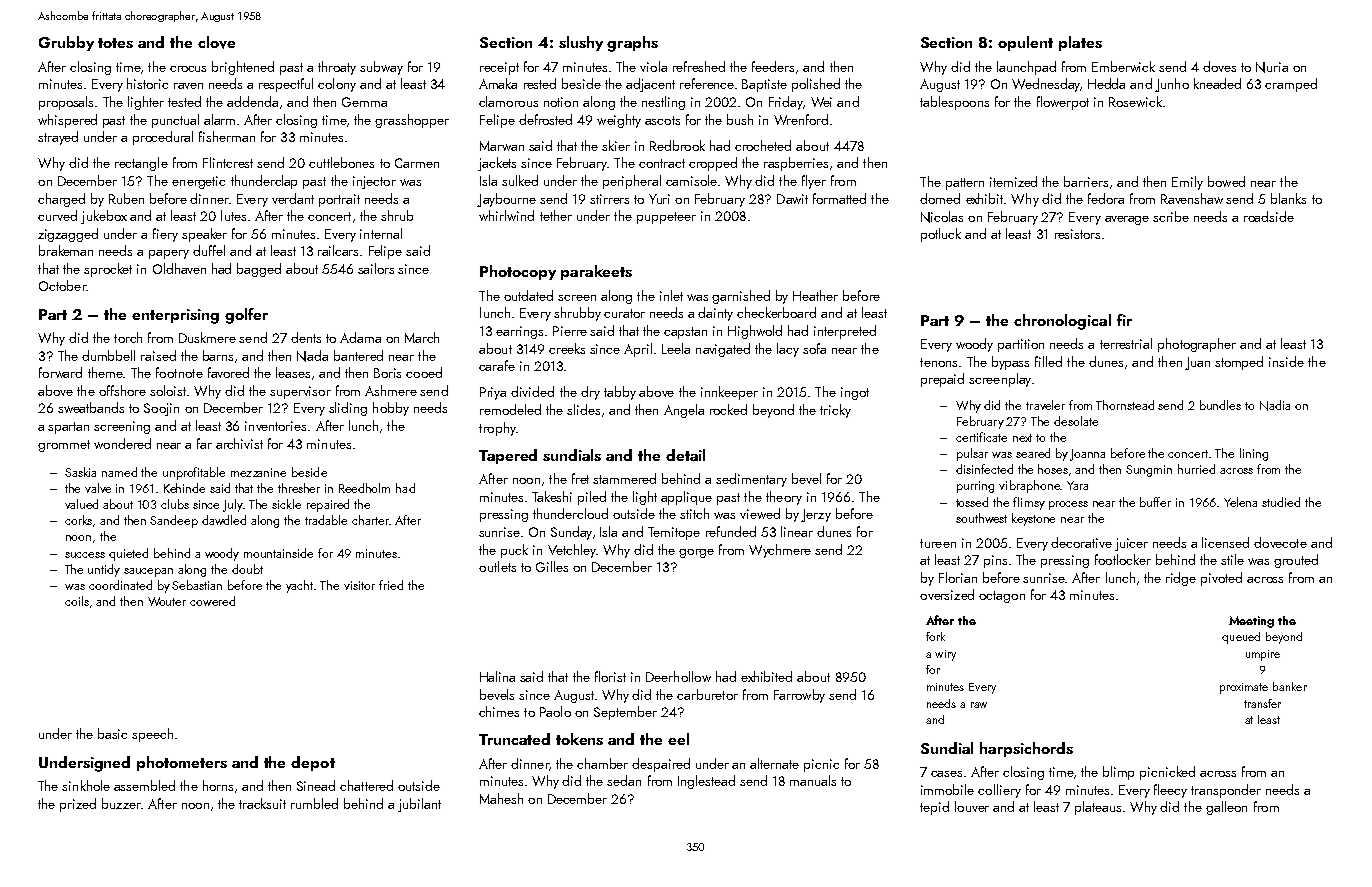 This page has height=887, width=1372. Describe the element at coordinates (112, 733) in the page. I see `basic` at that location.
